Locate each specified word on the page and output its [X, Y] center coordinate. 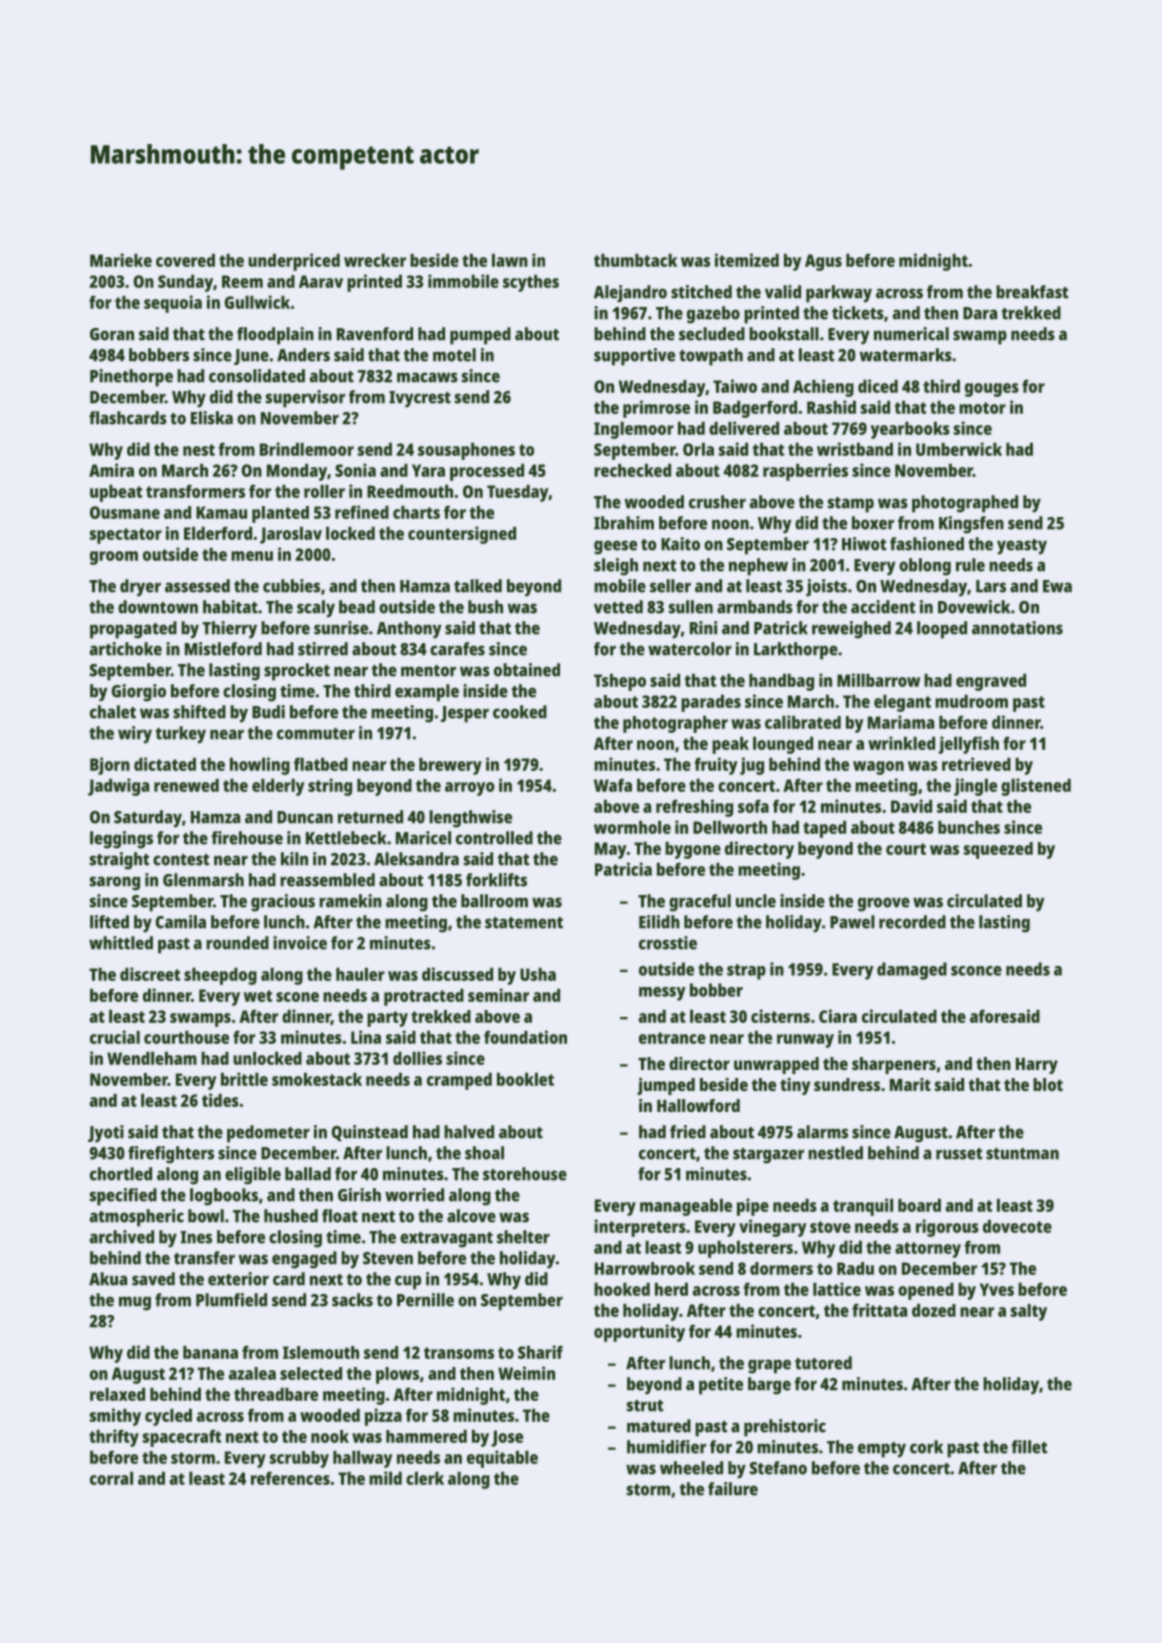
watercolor [690, 649]
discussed [457, 974]
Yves [997, 1289]
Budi [268, 712]
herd [671, 1289]
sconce [976, 971]
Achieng [823, 388]
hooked [622, 1289]
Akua [108, 1279]
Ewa [1057, 586]
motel [454, 355]
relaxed [117, 1394]
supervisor [305, 399]
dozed [934, 1310]
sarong [115, 883]
